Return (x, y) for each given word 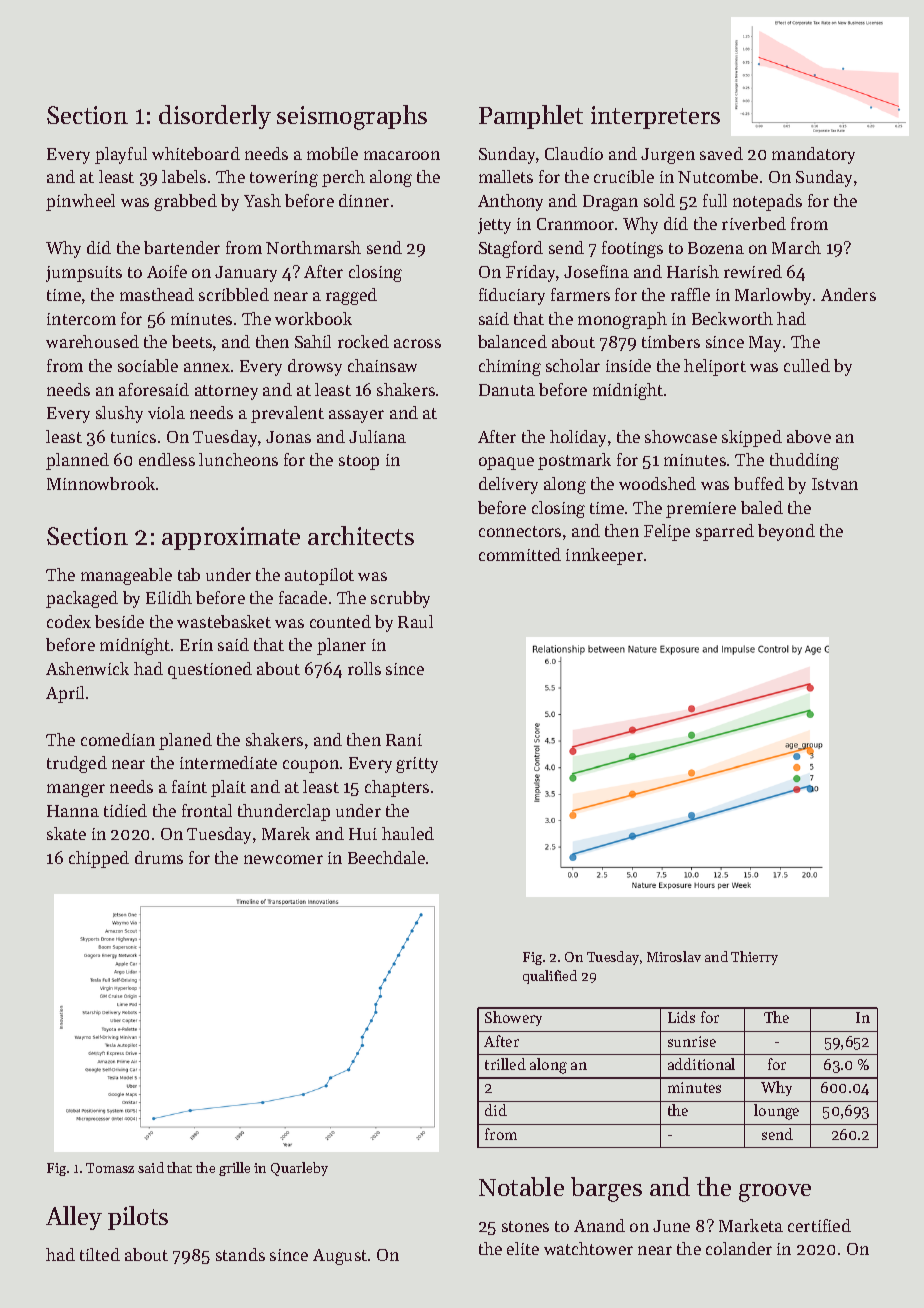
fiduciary (512, 296)
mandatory (813, 155)
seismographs (352, 117)
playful (121, 155)
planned (77, 461)
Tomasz (110, 1168)
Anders (848, 294)
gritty (417, 765)
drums (159, 857)
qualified (550, 977)
